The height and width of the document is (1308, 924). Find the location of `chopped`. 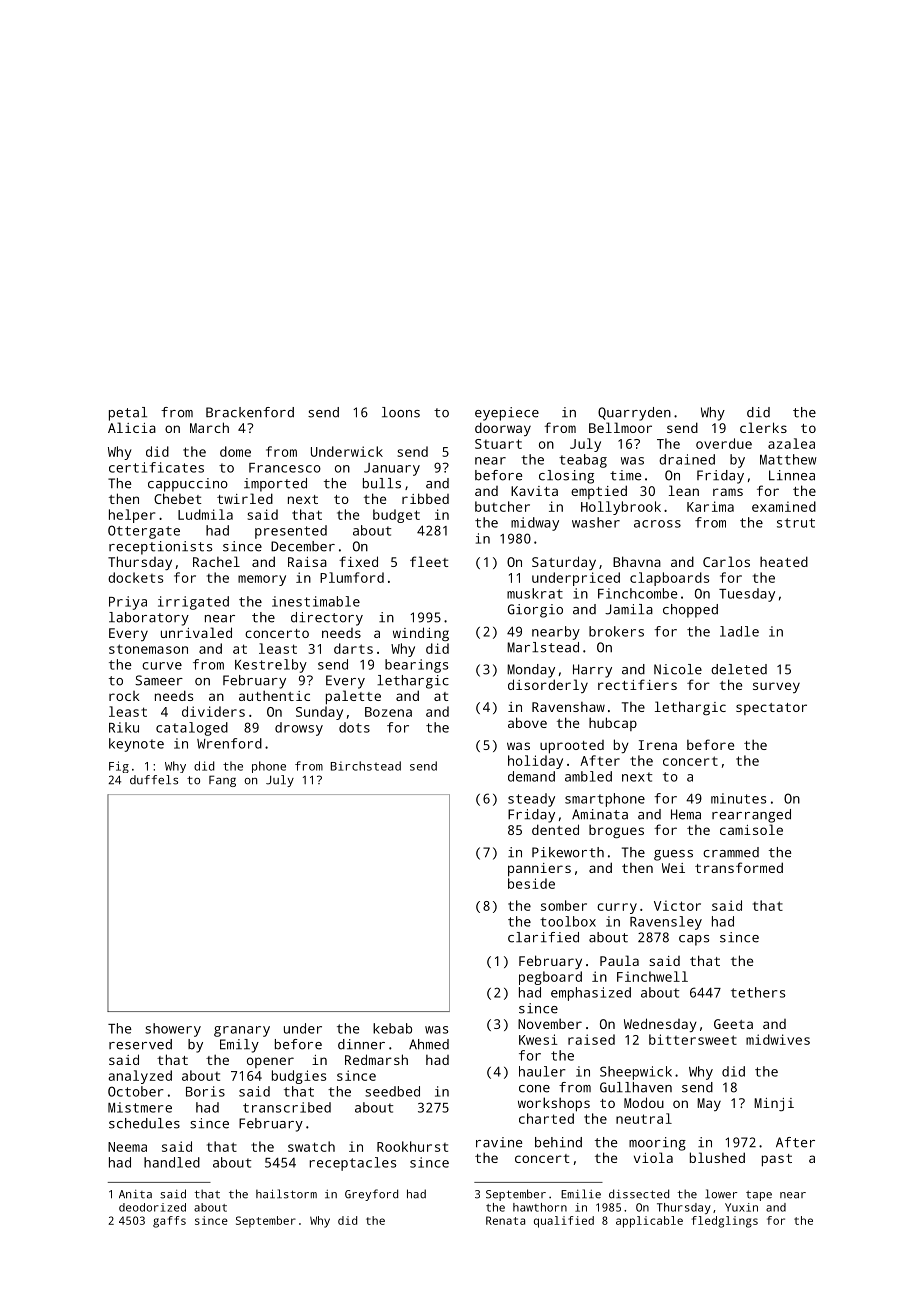

chopped is located at coordinates (690, 611).
